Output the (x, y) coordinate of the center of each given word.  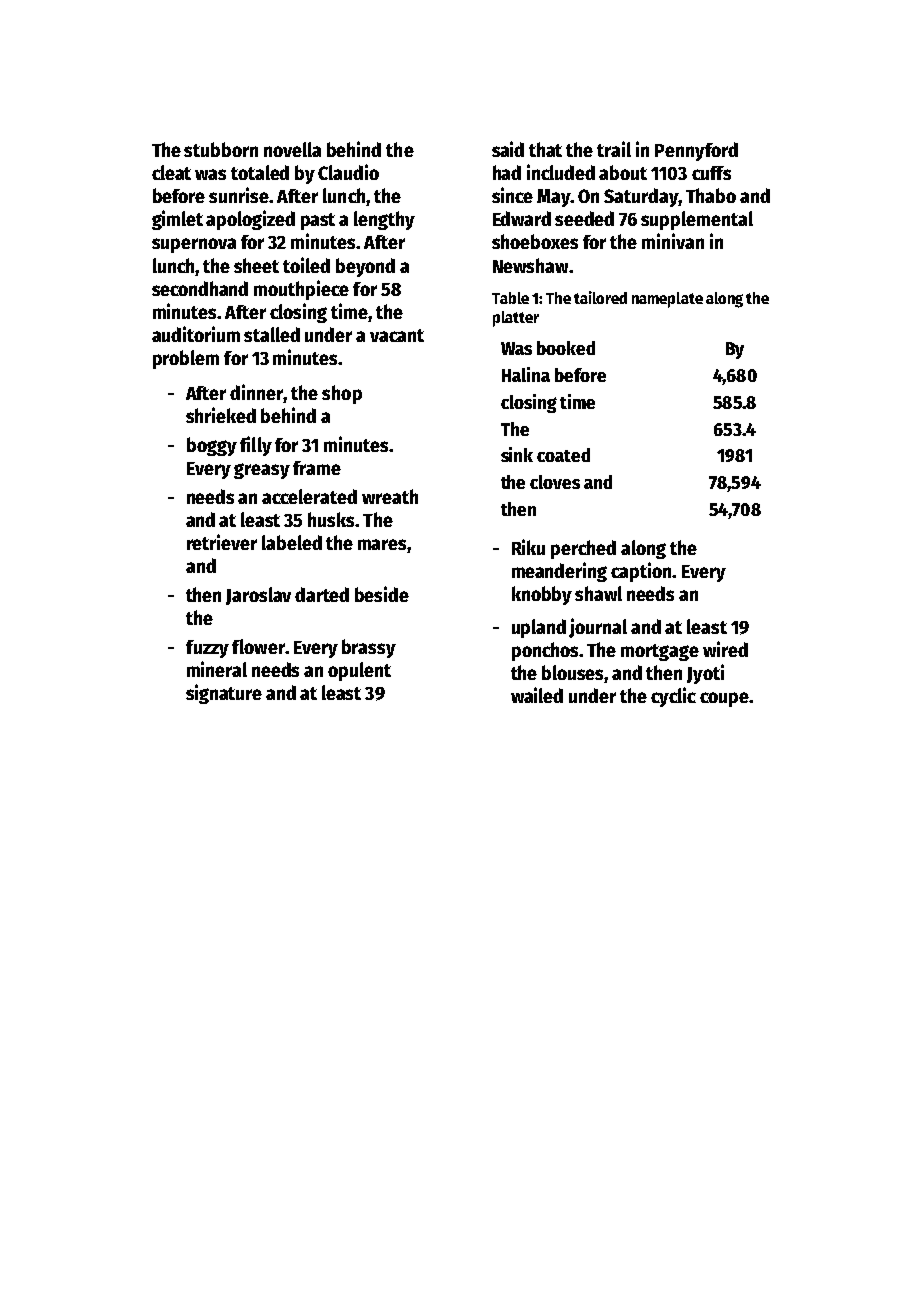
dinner (257, 393)
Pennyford (696, 151)
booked (566, 348)
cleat (171, 172)
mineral (217, 669)
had (507, 172)
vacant (397, 335)
